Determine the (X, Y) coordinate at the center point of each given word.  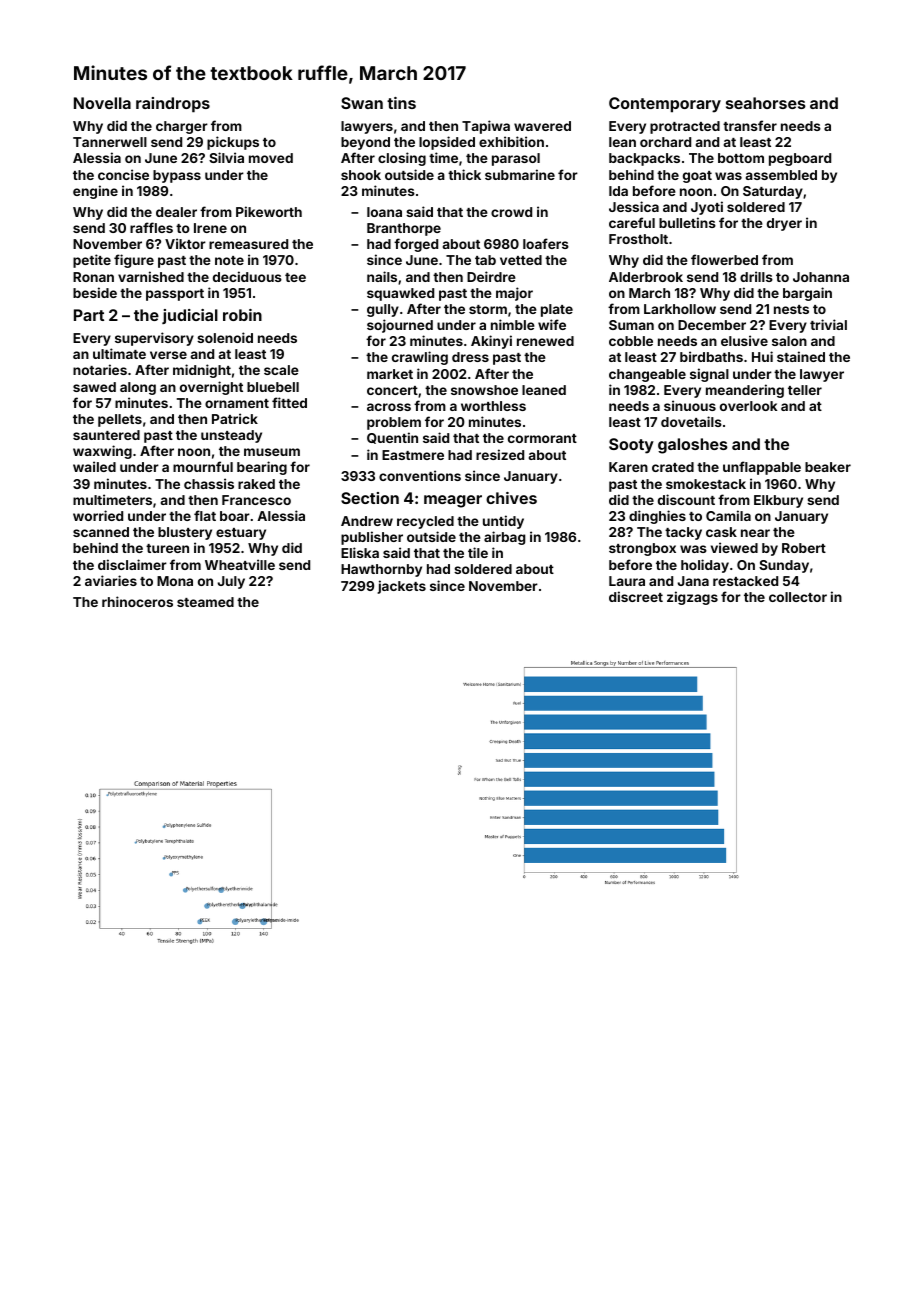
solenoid (225, 337)
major (514, 294)
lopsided (447, 143)
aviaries (111, 580)
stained (801, 356)
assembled (781, 175)
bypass (177, 176)
